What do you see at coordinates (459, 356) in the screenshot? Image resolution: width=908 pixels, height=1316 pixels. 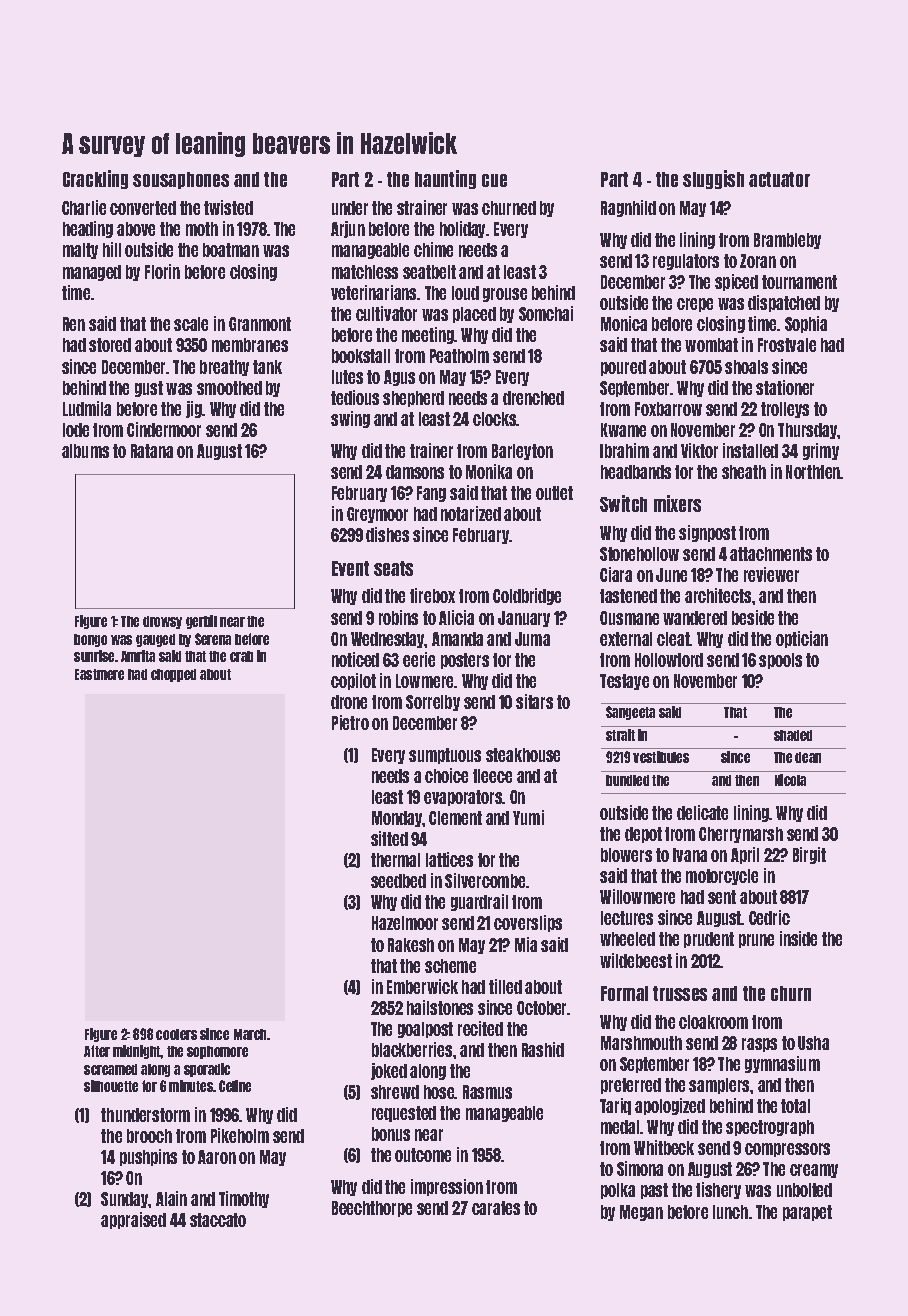 I see `Peatholm` at bounding box center [459, 356].
